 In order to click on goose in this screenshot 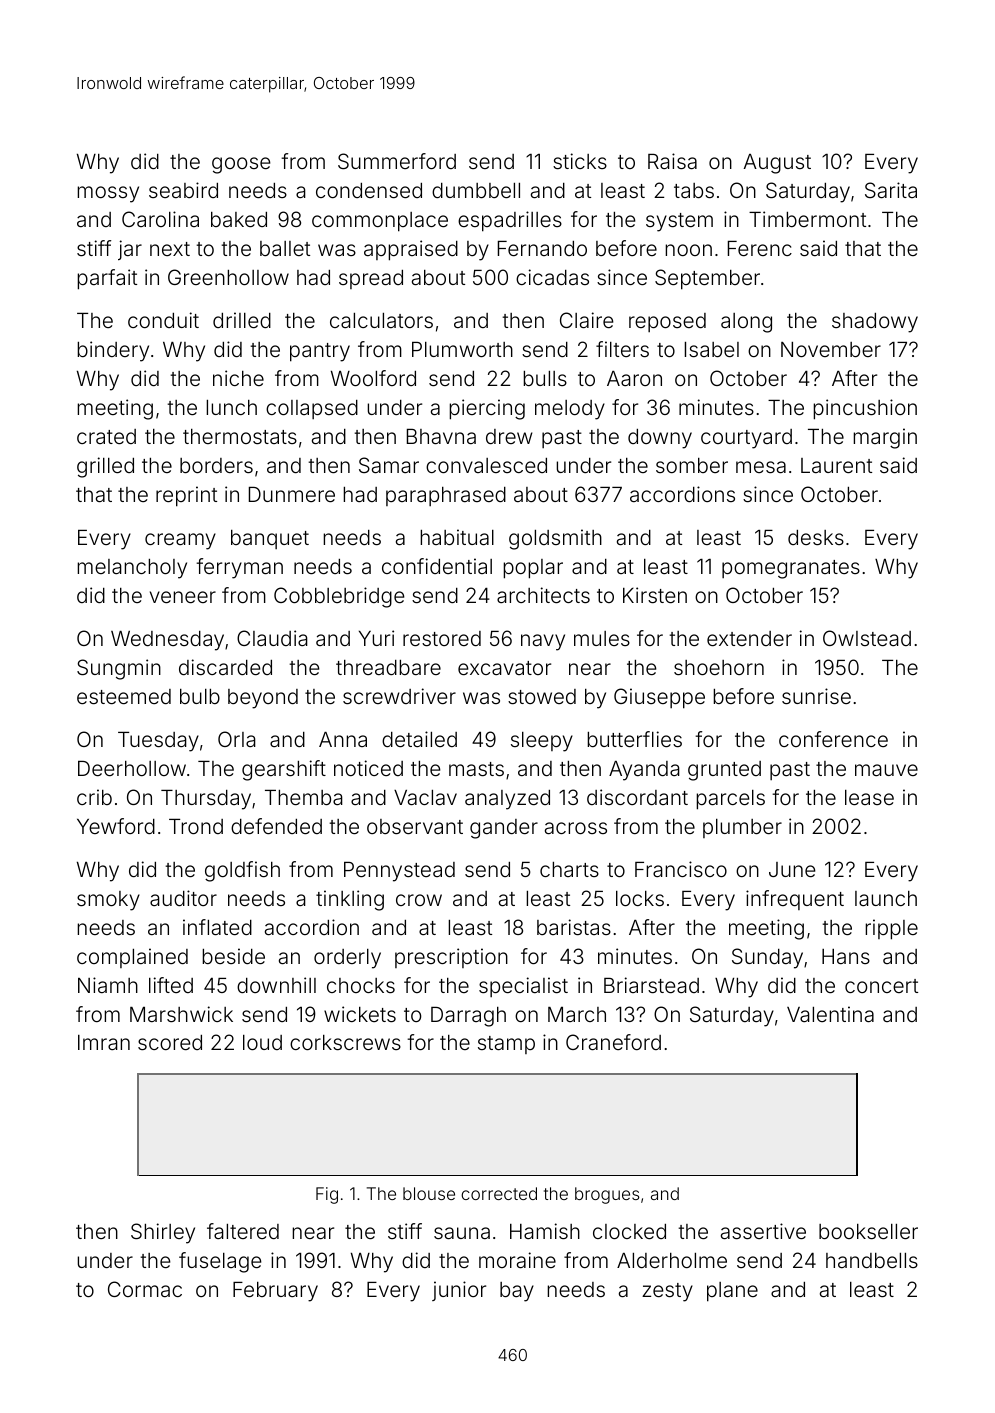, I will do `click(241, 165)`.
